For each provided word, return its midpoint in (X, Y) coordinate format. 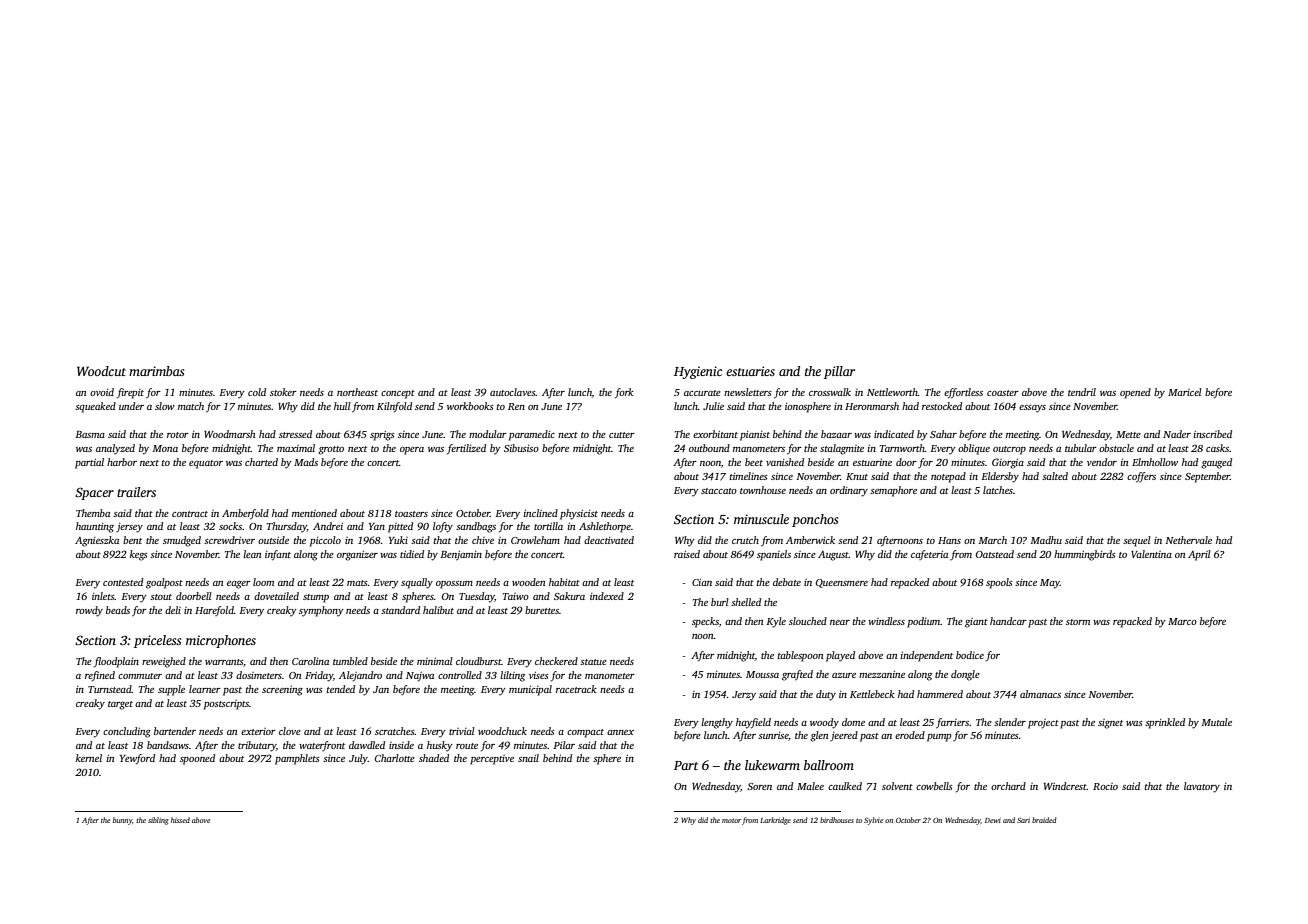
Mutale (1217, 722)
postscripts (226, 705)
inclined (541, 513)
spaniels (774, 555)
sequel (1137, 541)
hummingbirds (1085, 555)
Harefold (214, 611)
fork (624, 393)
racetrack (576, 689)
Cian (702, 582)
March (993, 540)
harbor (122, 462)
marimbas (157, 371)
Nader (1177, 434)
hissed (180, 820)
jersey (129, 528)
